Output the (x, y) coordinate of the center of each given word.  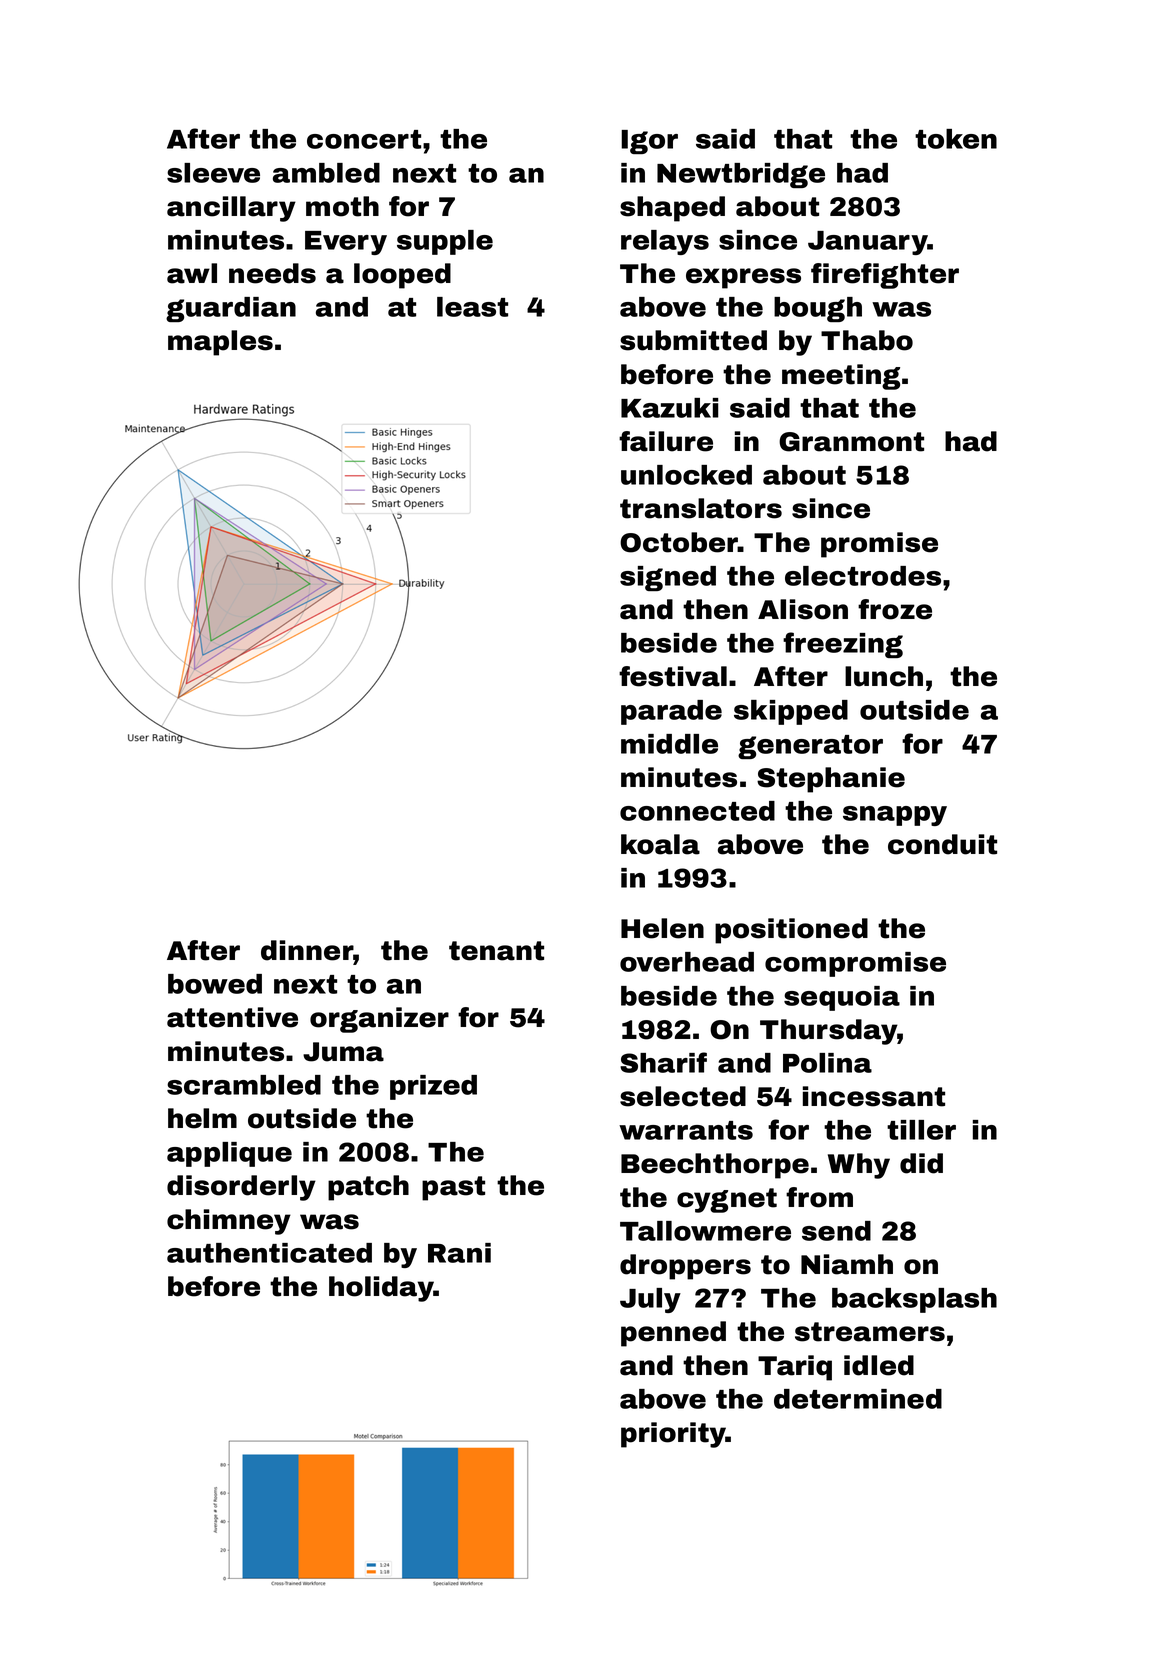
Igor (649, 142)
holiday (381, 1289)
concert (364, 139)
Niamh (847, 1264)
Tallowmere (705, 1231)
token (956, 139)
